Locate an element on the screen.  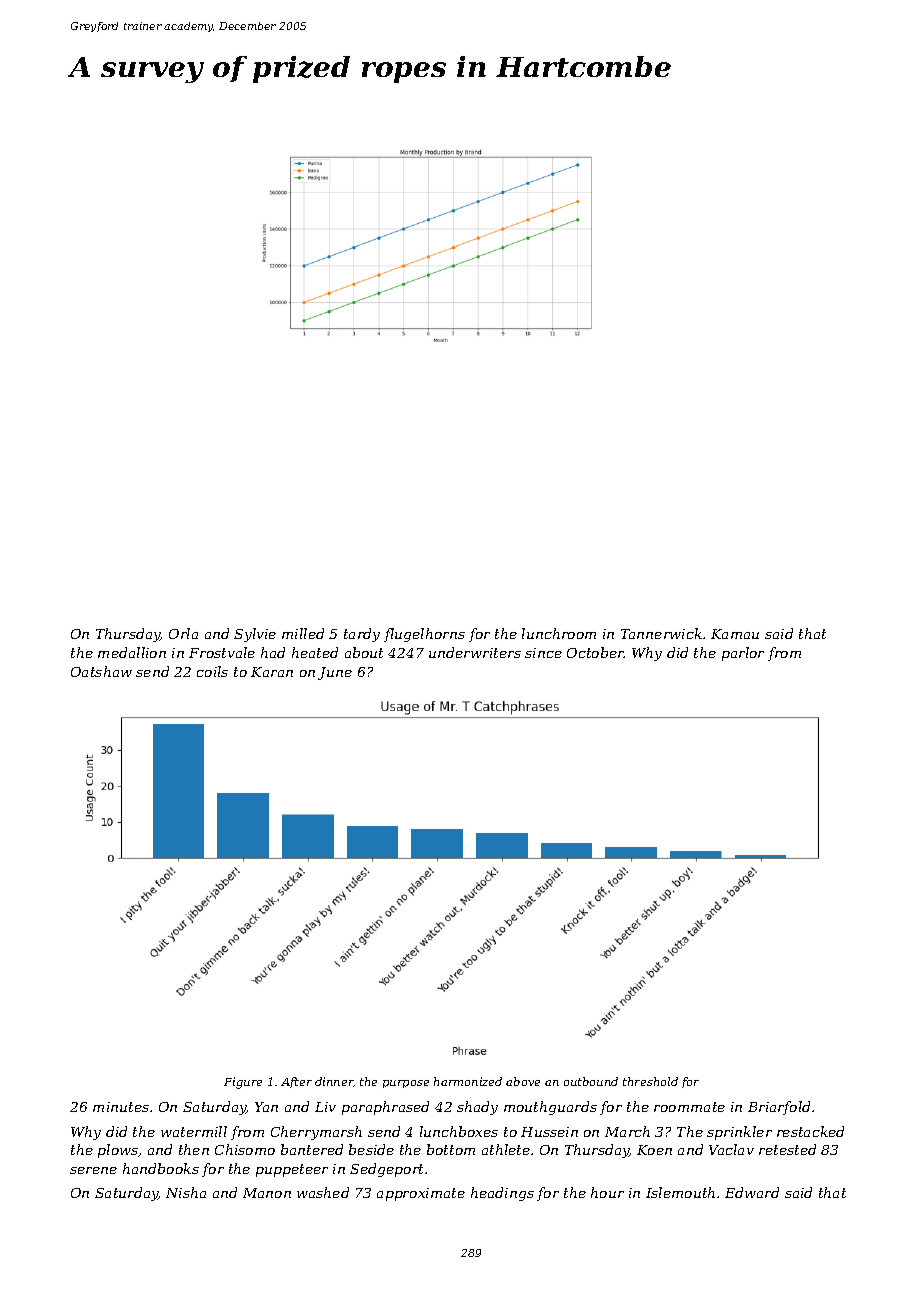
Karan is located at coordinates (272, 672).
